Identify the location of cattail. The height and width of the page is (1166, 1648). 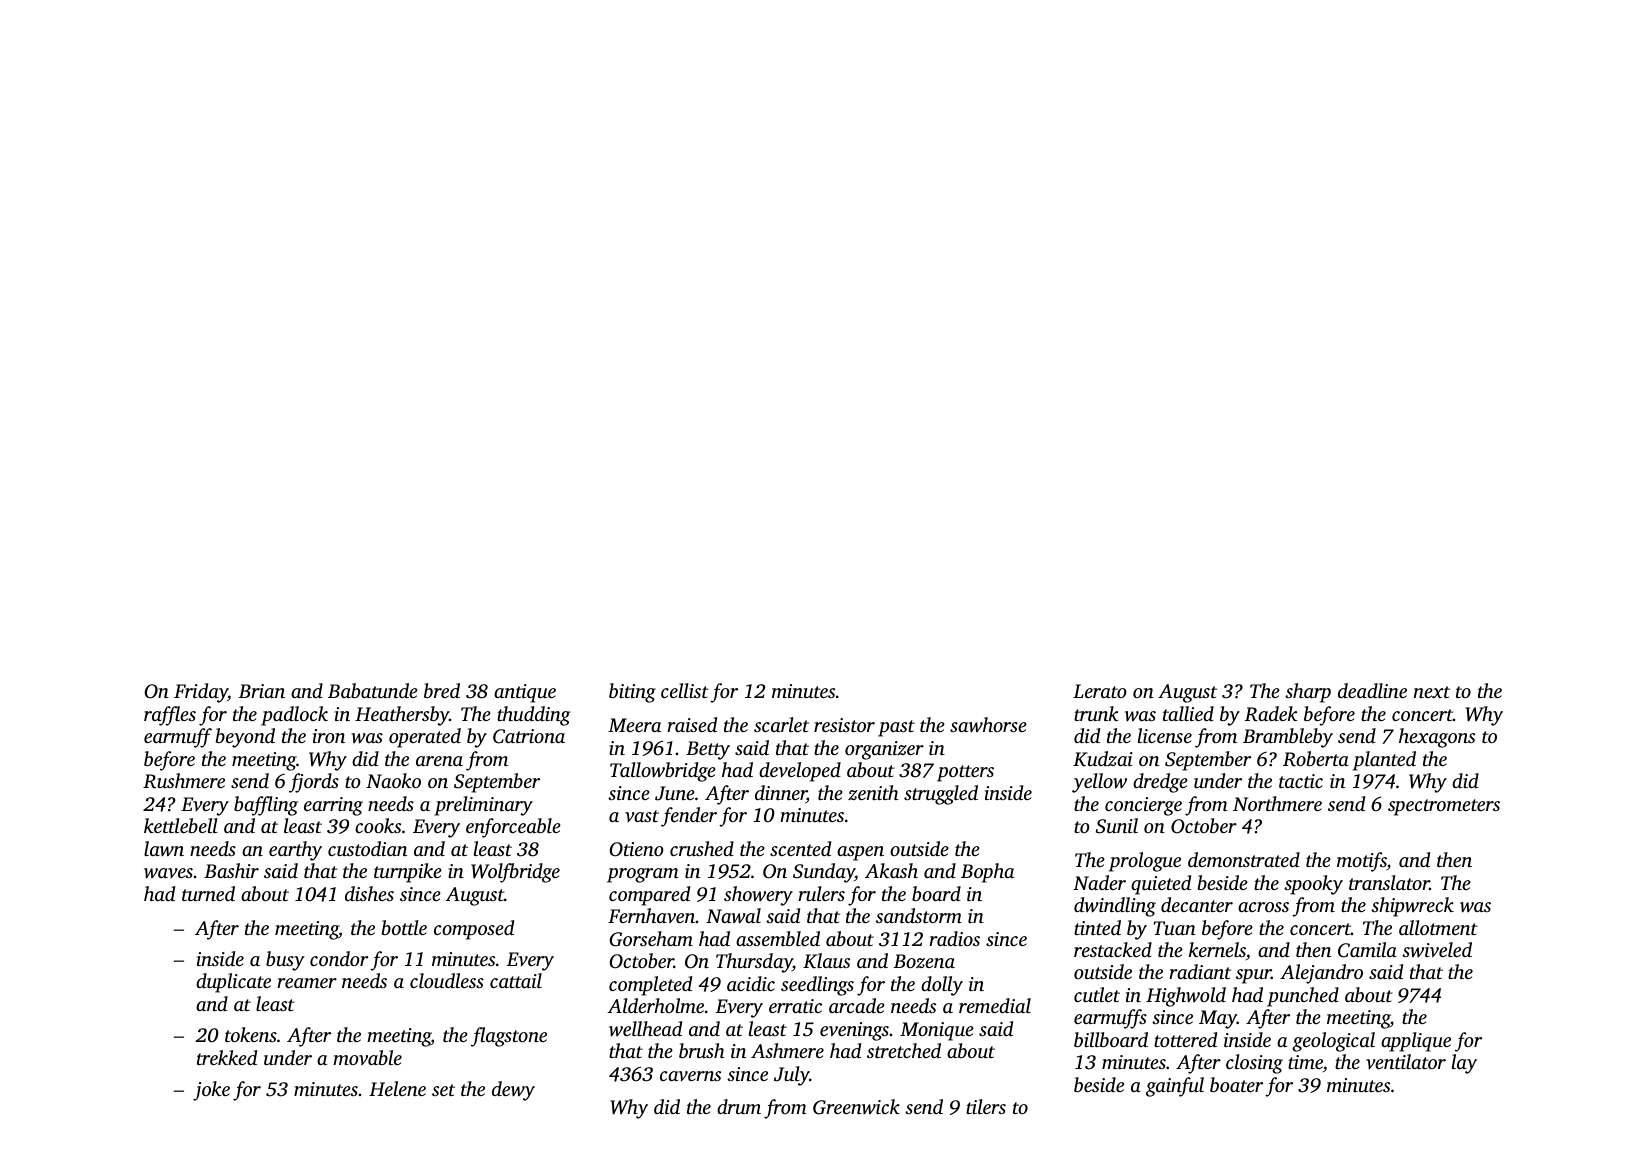
(516, 980).
